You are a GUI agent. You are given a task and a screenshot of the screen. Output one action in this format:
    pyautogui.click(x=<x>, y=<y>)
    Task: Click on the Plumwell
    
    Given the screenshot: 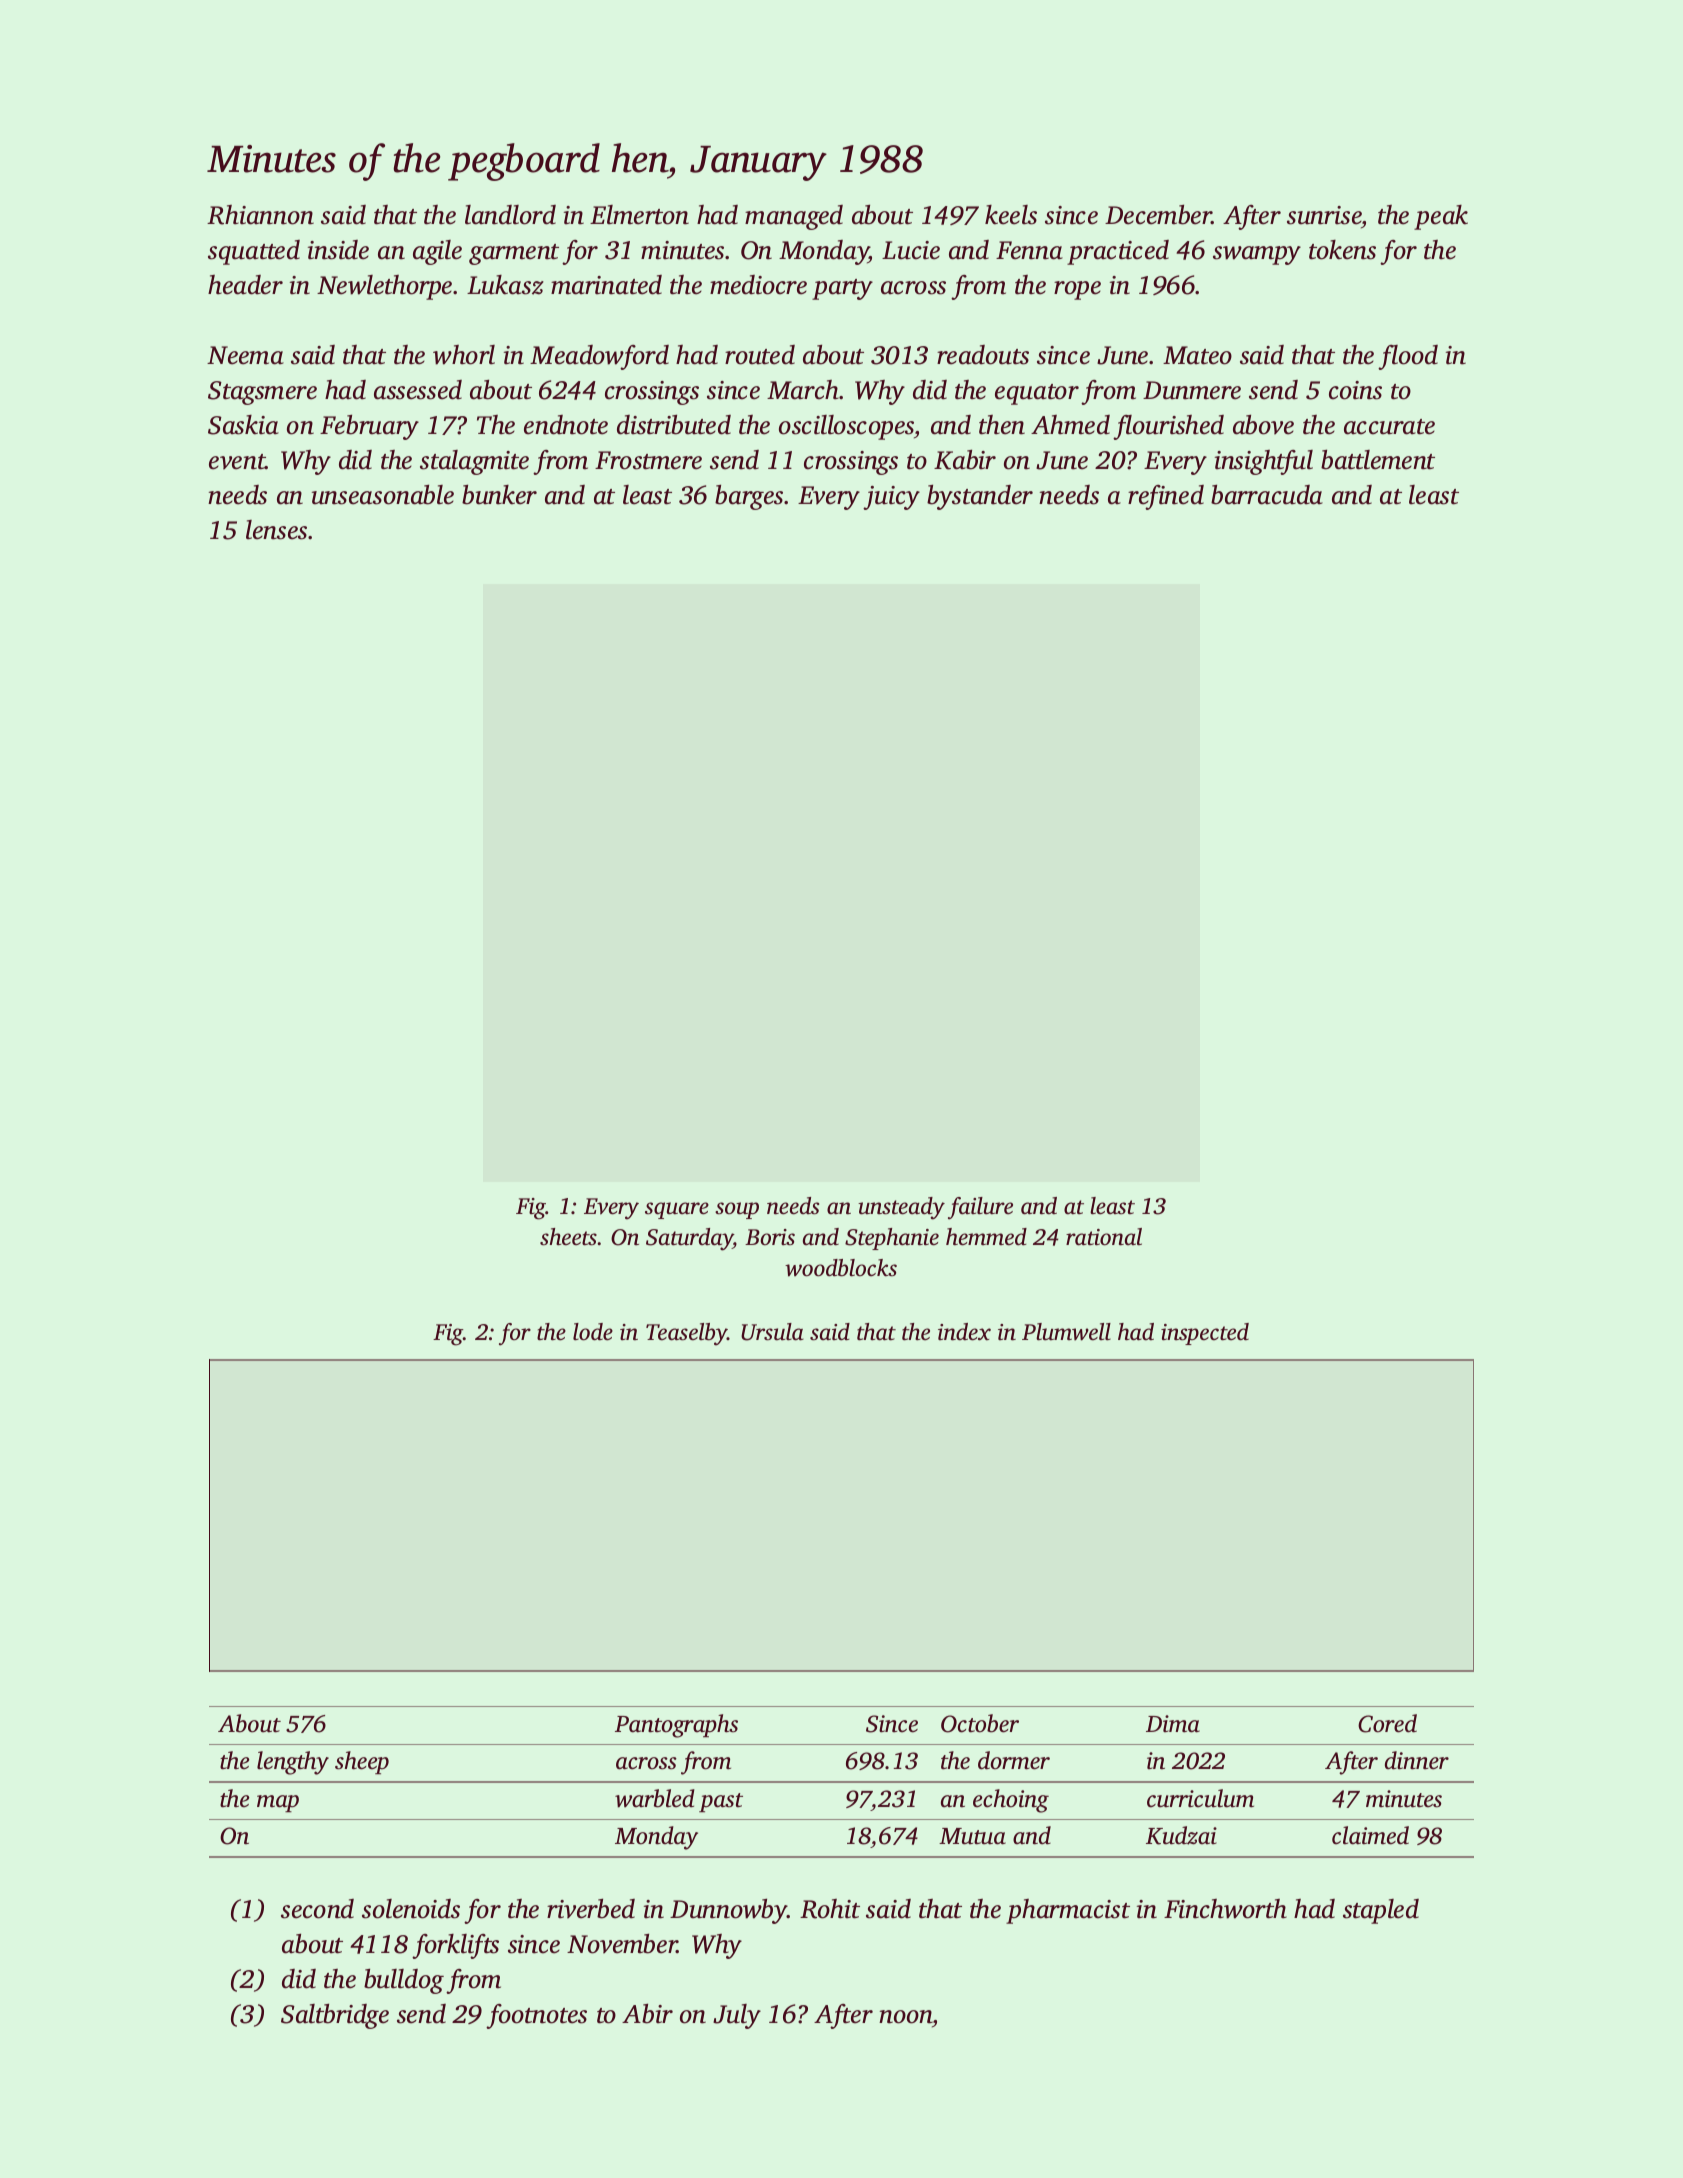 What is the action you would take?
    pyautogui.click(x=1066, y=1332)
